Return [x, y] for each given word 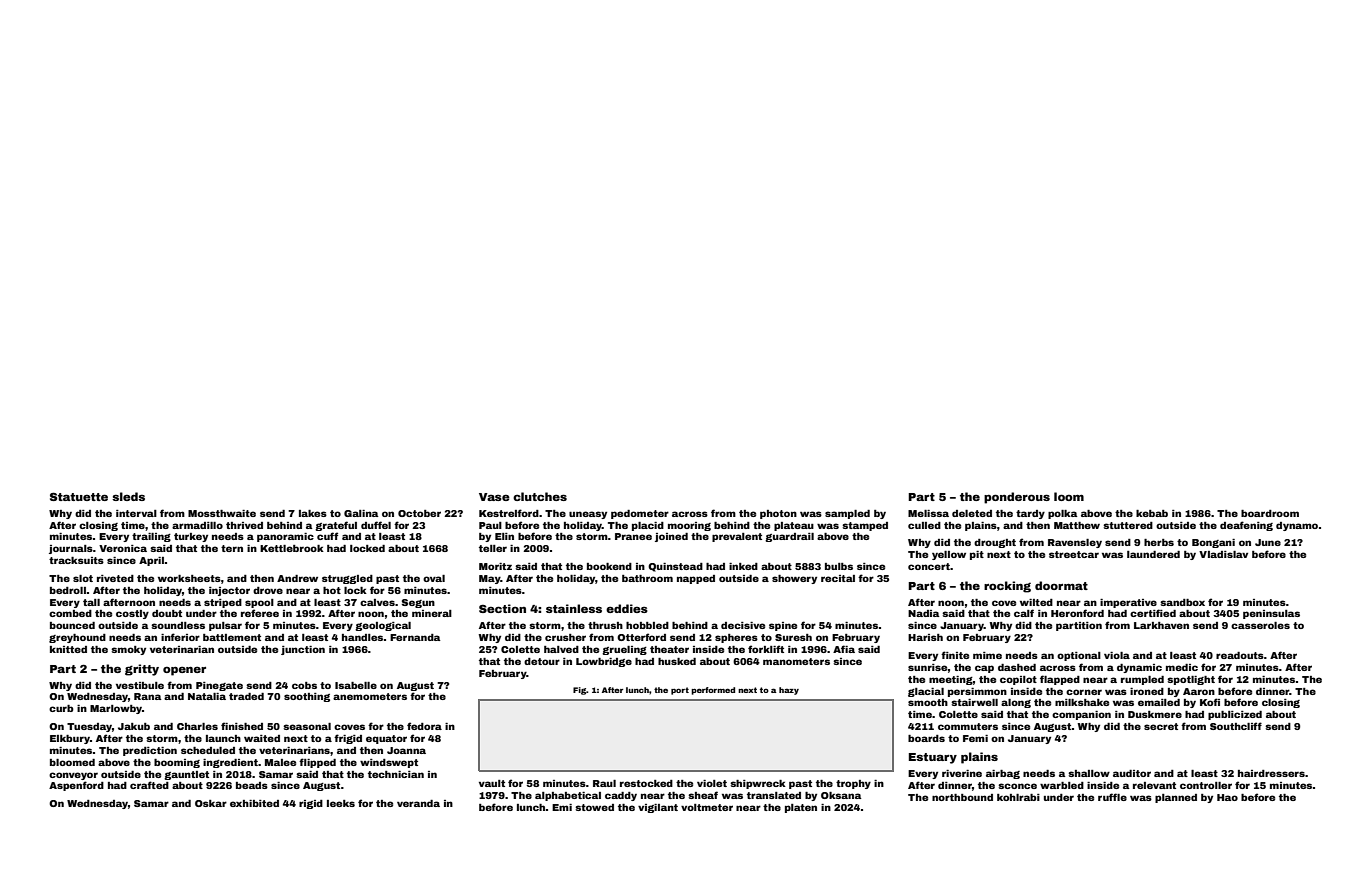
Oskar [211, 803]
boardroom [1270, 513]
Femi [975, 738]
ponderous [1017, 498]
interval [136, 513]
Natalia [207, 696]
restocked [646, 783]
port [680, 691]
